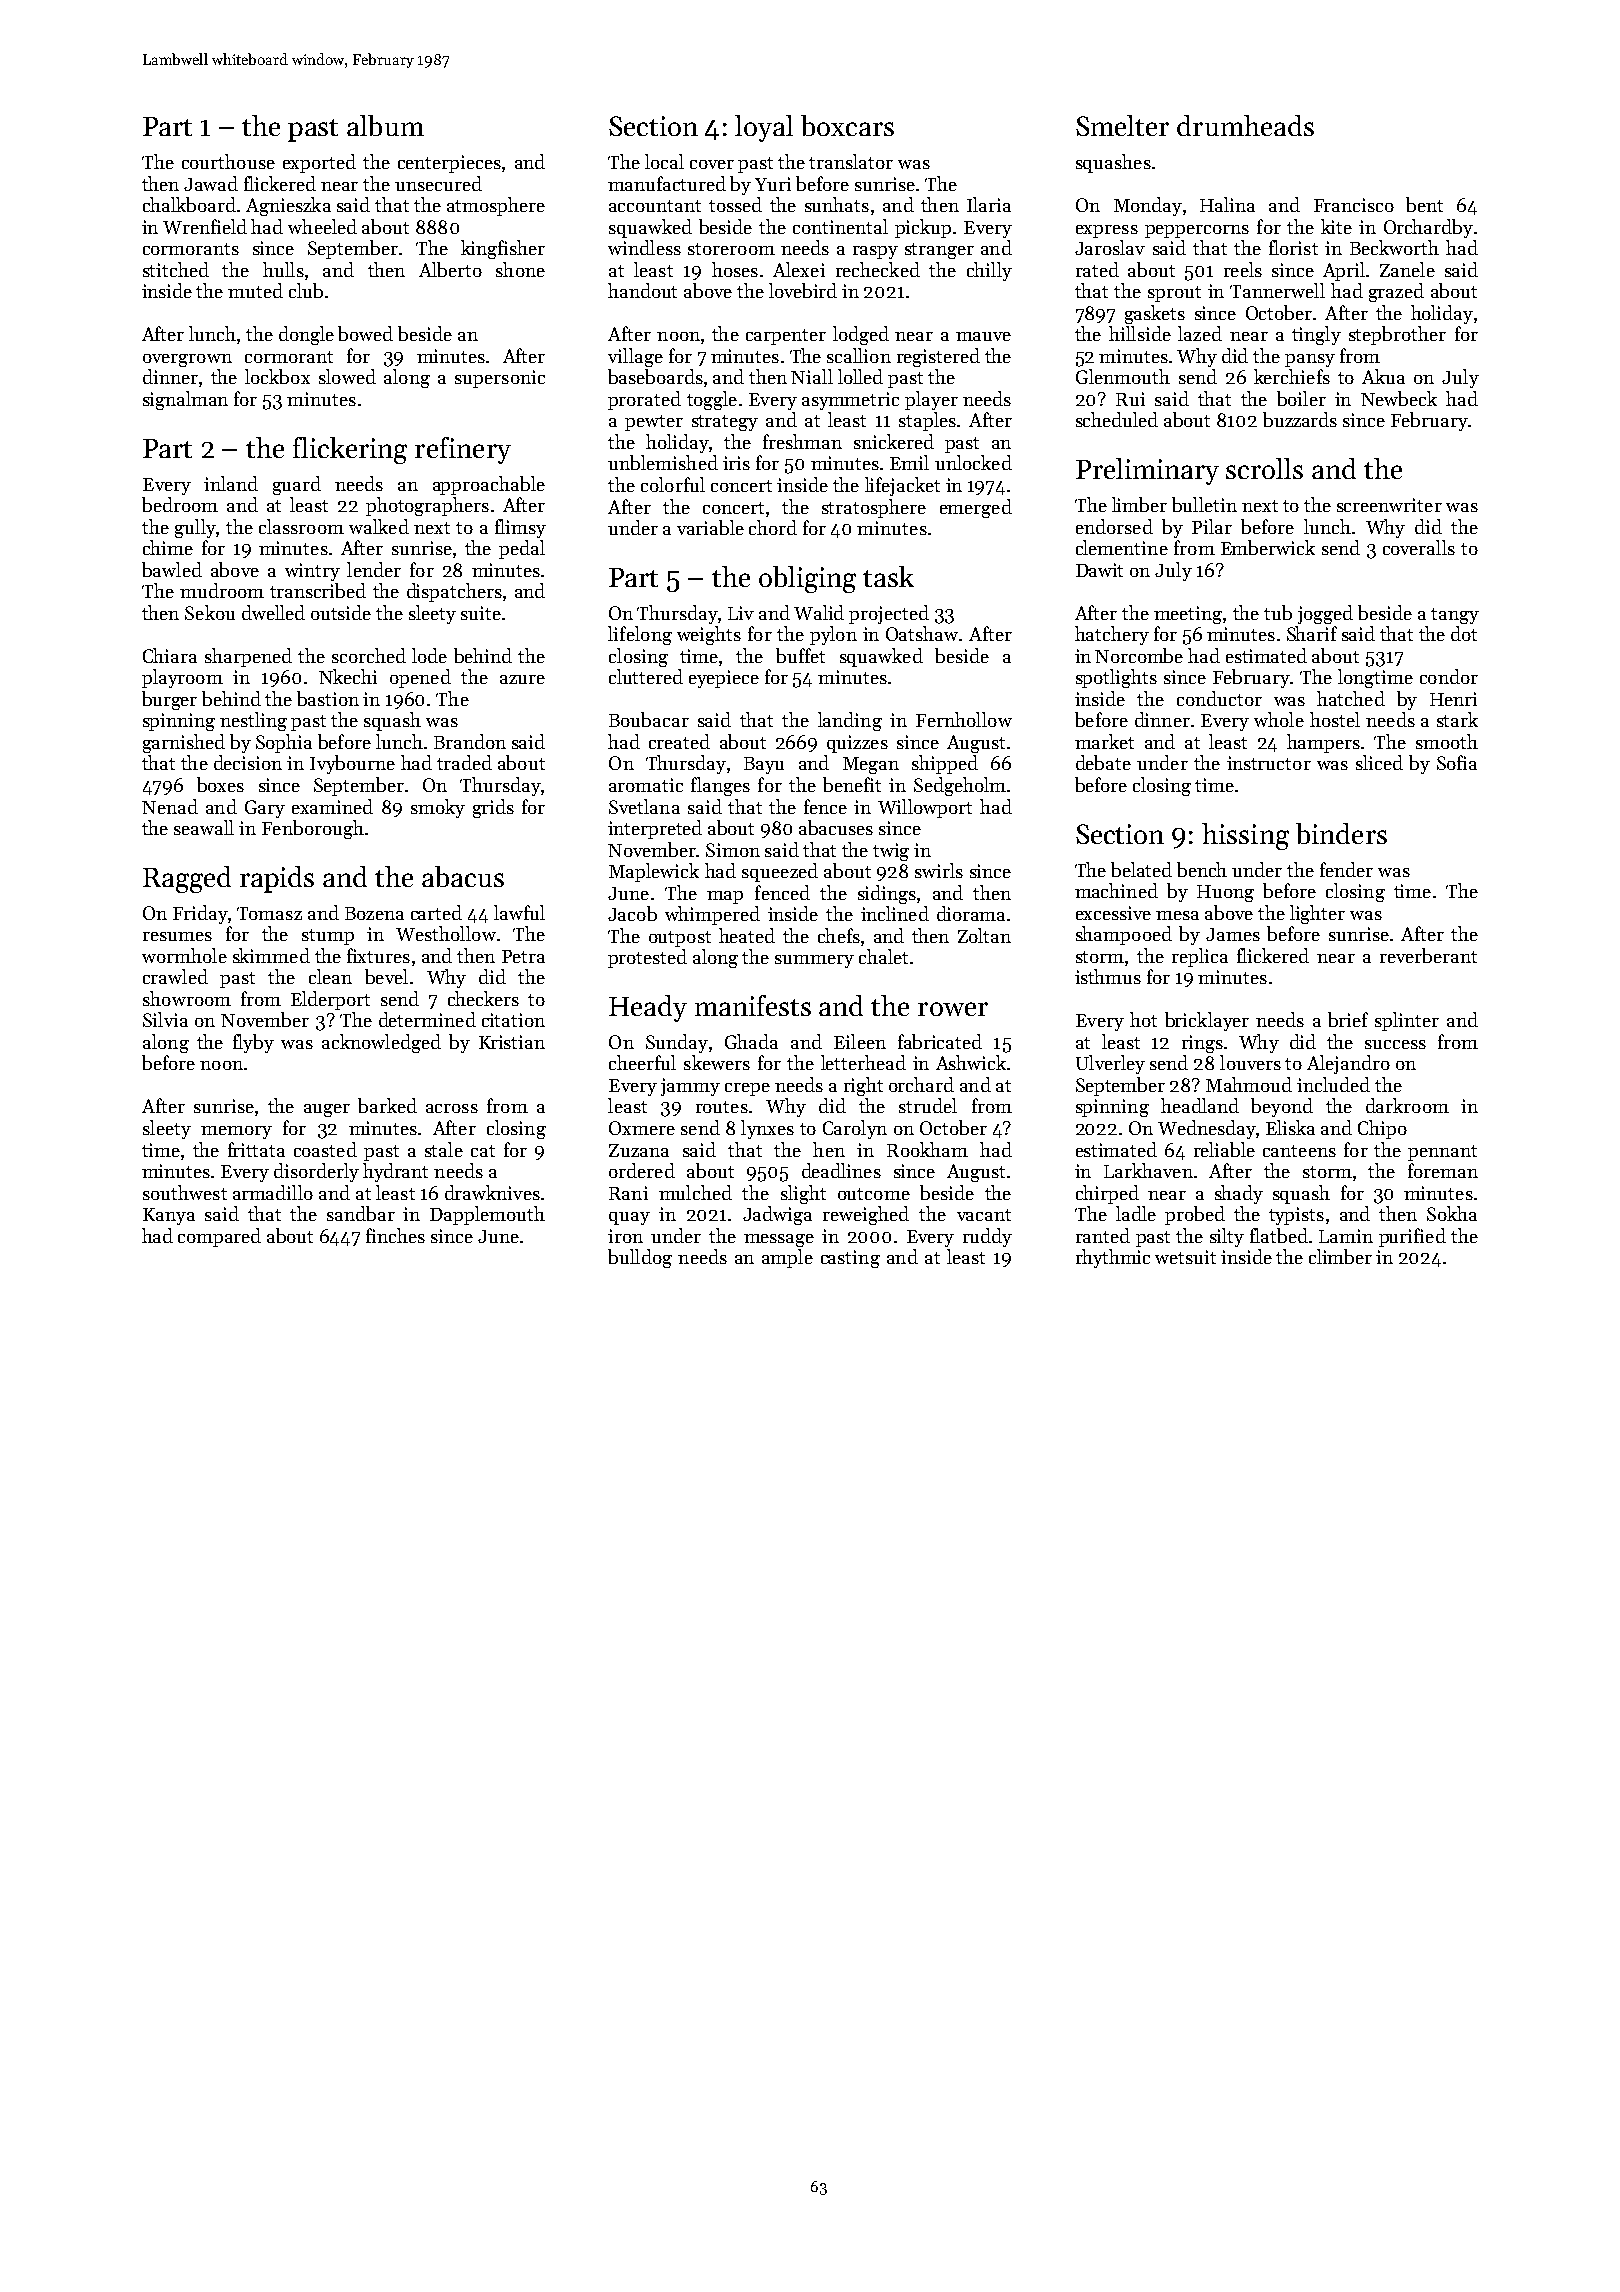 The height and width of the screenshot is (2292, 1620). Describe the element at coordinates (385, 125) in the screenshot. I see `album` at that location.
